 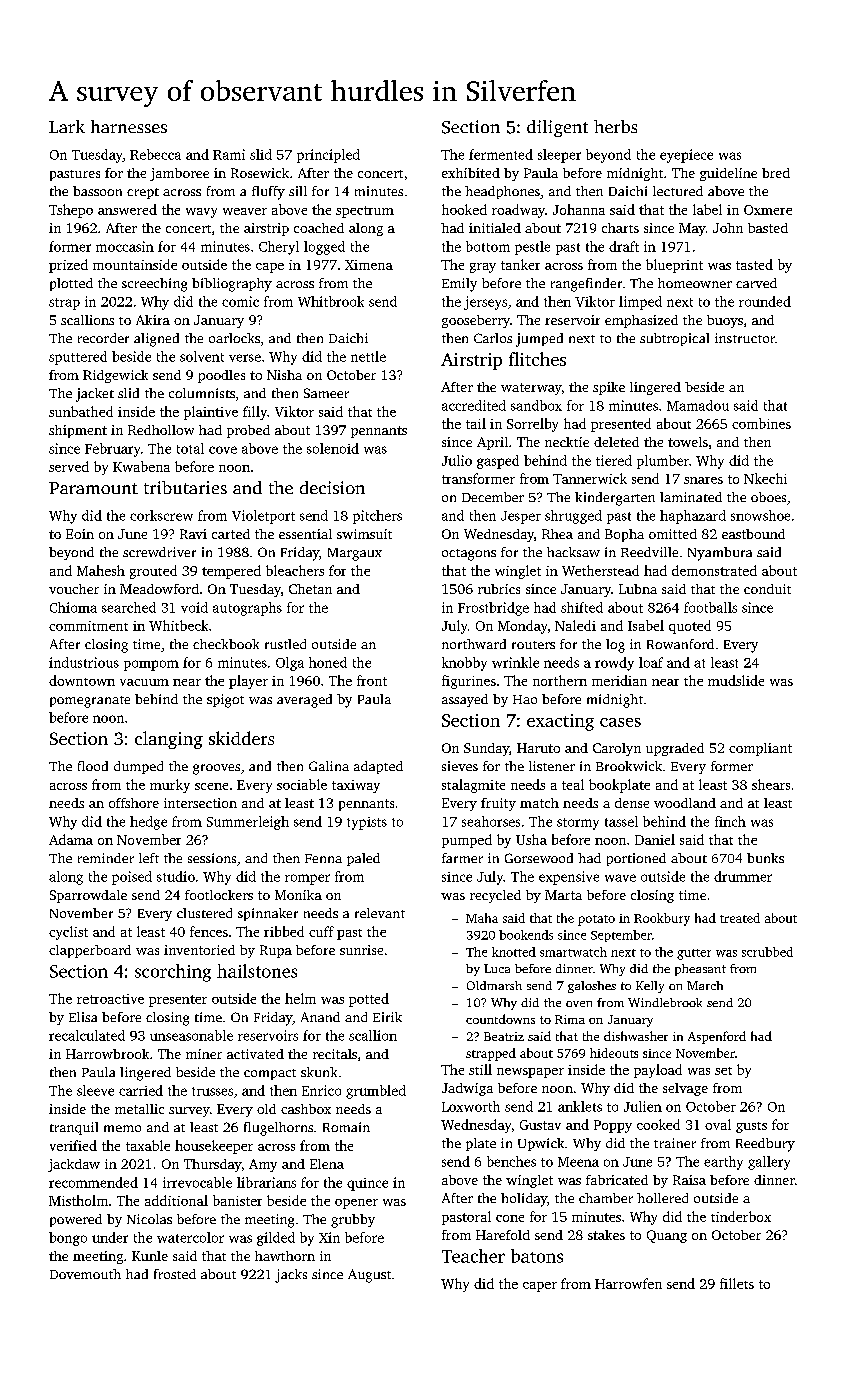 What do you see at coordinates (628, 1283) in the screenshot?
I see `Harrowfen` at bounding box center [628, 1283].
